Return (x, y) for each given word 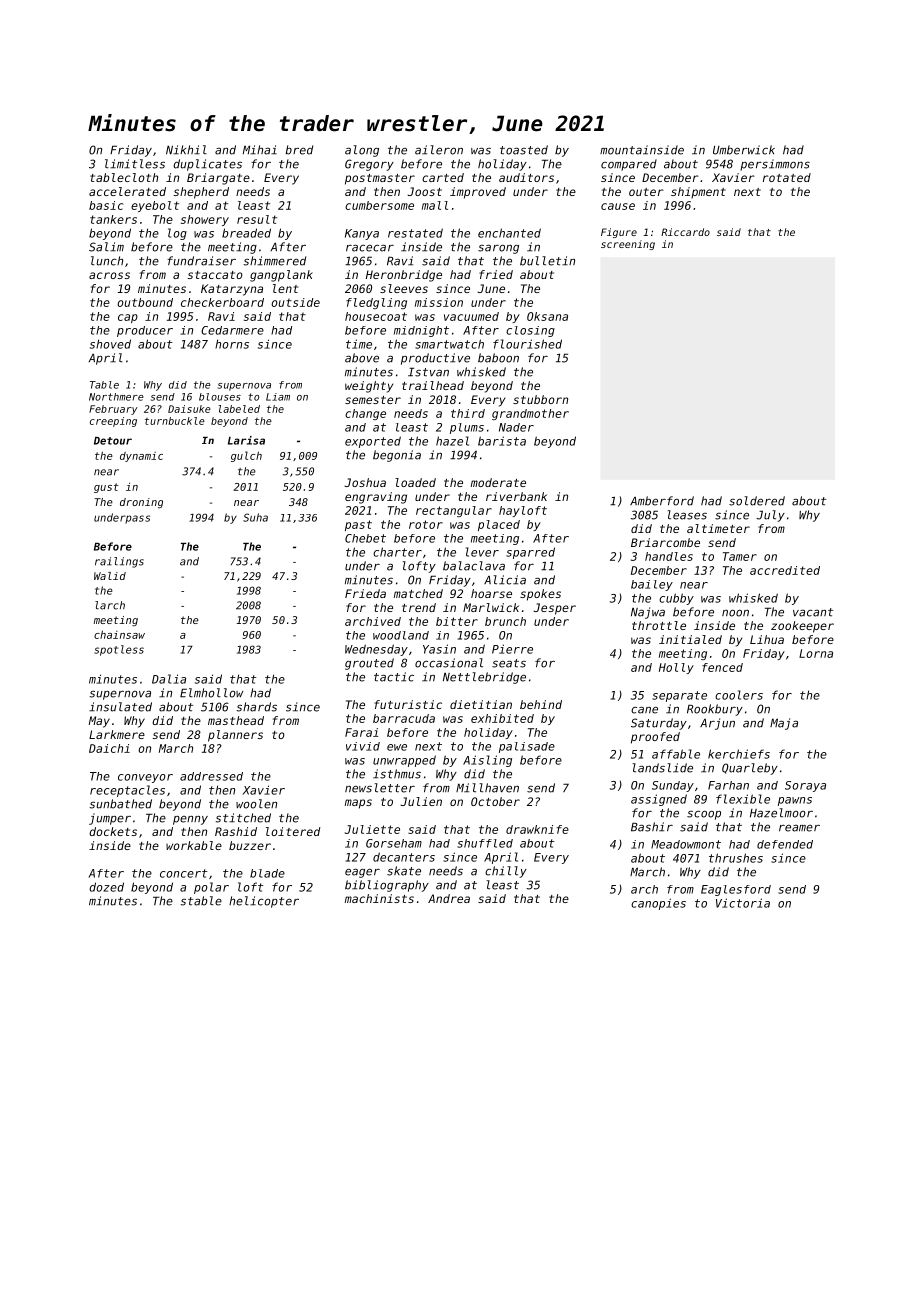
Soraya (805, 786)
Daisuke (189, 409)
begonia (397, 456)
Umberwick (744, 150)
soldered (757, 501)
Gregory (369, 165)
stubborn (540, 399)
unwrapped (404, 761)
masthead (236, 720)
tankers (113, 219)
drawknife (537, 829)
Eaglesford (736, 890)
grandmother (530, 414)
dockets (113, 831)
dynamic (141, 457)
